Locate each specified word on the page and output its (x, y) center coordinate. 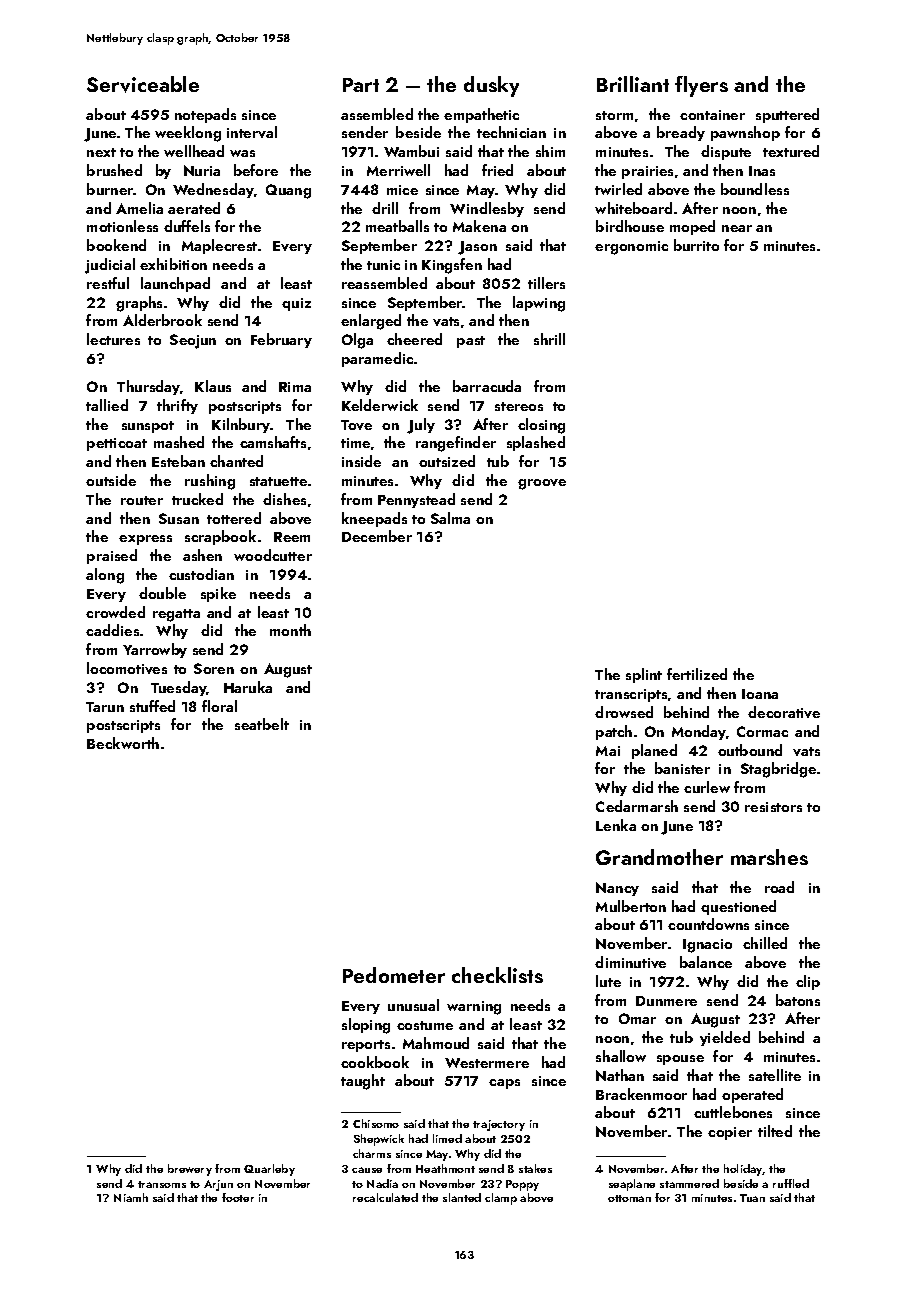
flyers (701, 86)
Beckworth (123, 743)
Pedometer (394, 975)
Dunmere (666, 1001)
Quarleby (269, 1170)
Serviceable (143, 84)
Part (361, 85)
